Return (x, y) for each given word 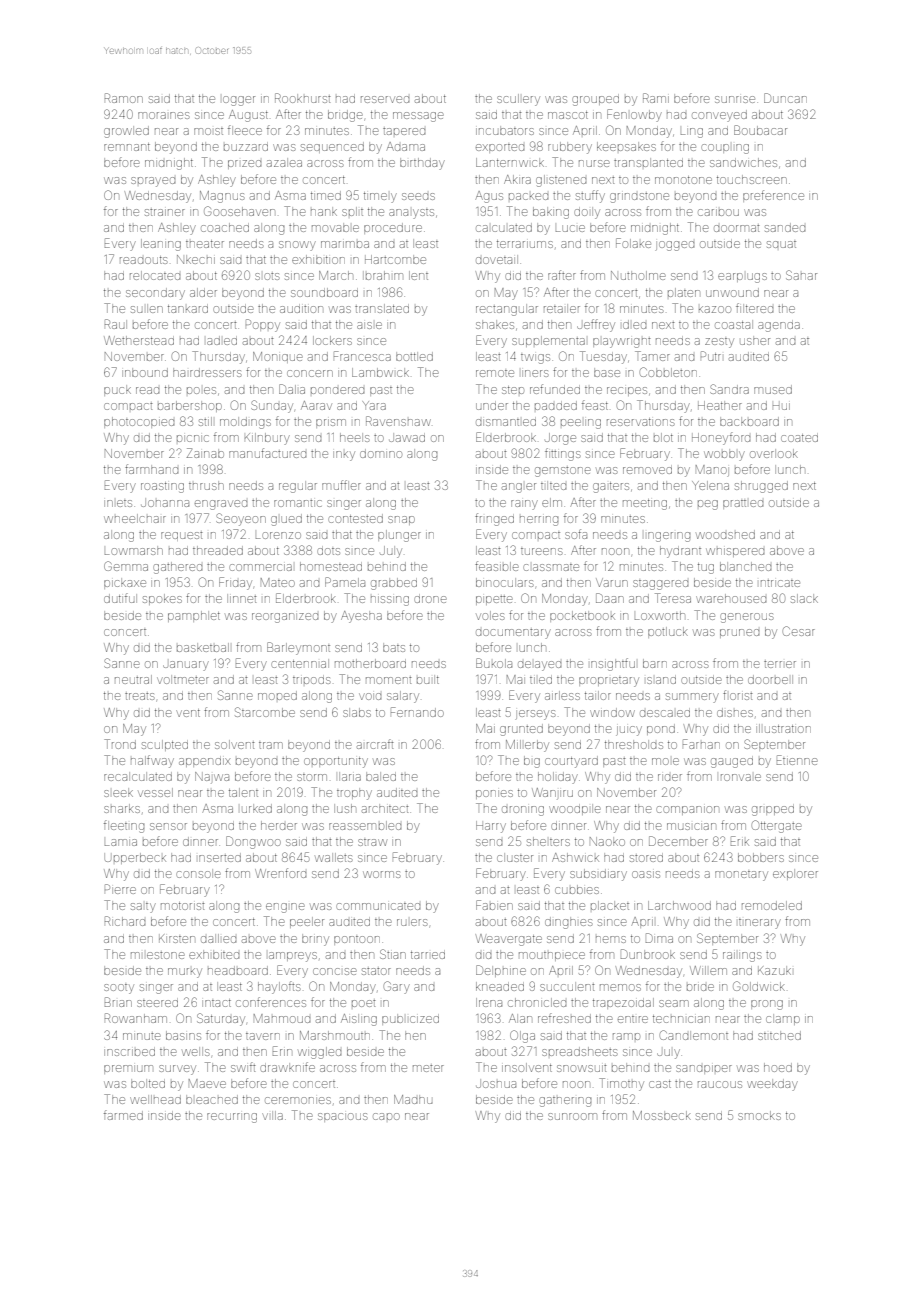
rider (670, 777)
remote (495, 373)
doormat (737, 228)
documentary (513, 634)
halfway (152, 761)
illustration (783, 728)
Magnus (222, 197)
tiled (541, 680)
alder (203, 292)
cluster (515, 857)
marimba (345, 244)
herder (279, 825)
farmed (123, 1115)
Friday (235, 583)
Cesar (799, 631)
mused (773, 389)
